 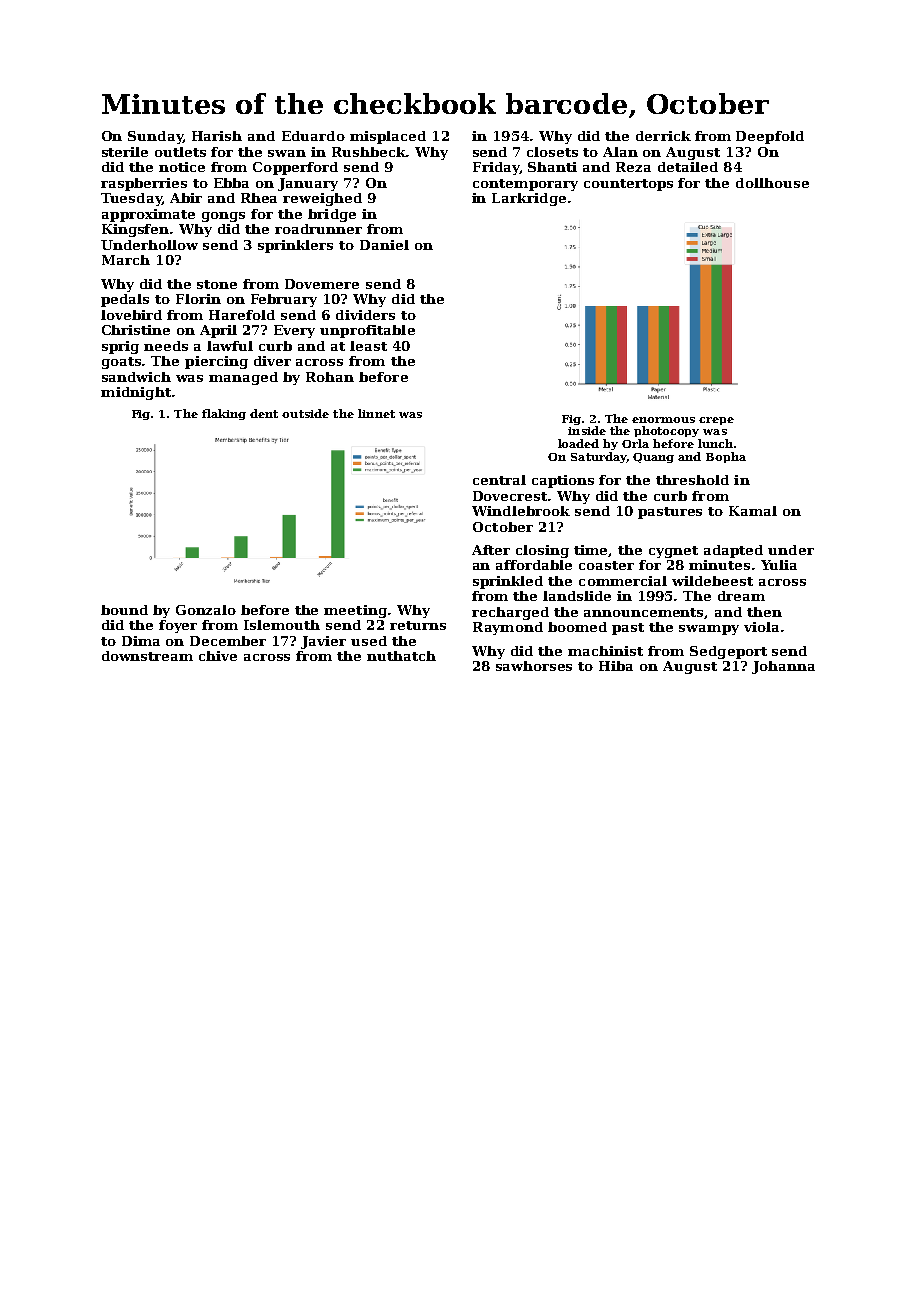 I want to click on dividers, so click(x=365, y=315).
